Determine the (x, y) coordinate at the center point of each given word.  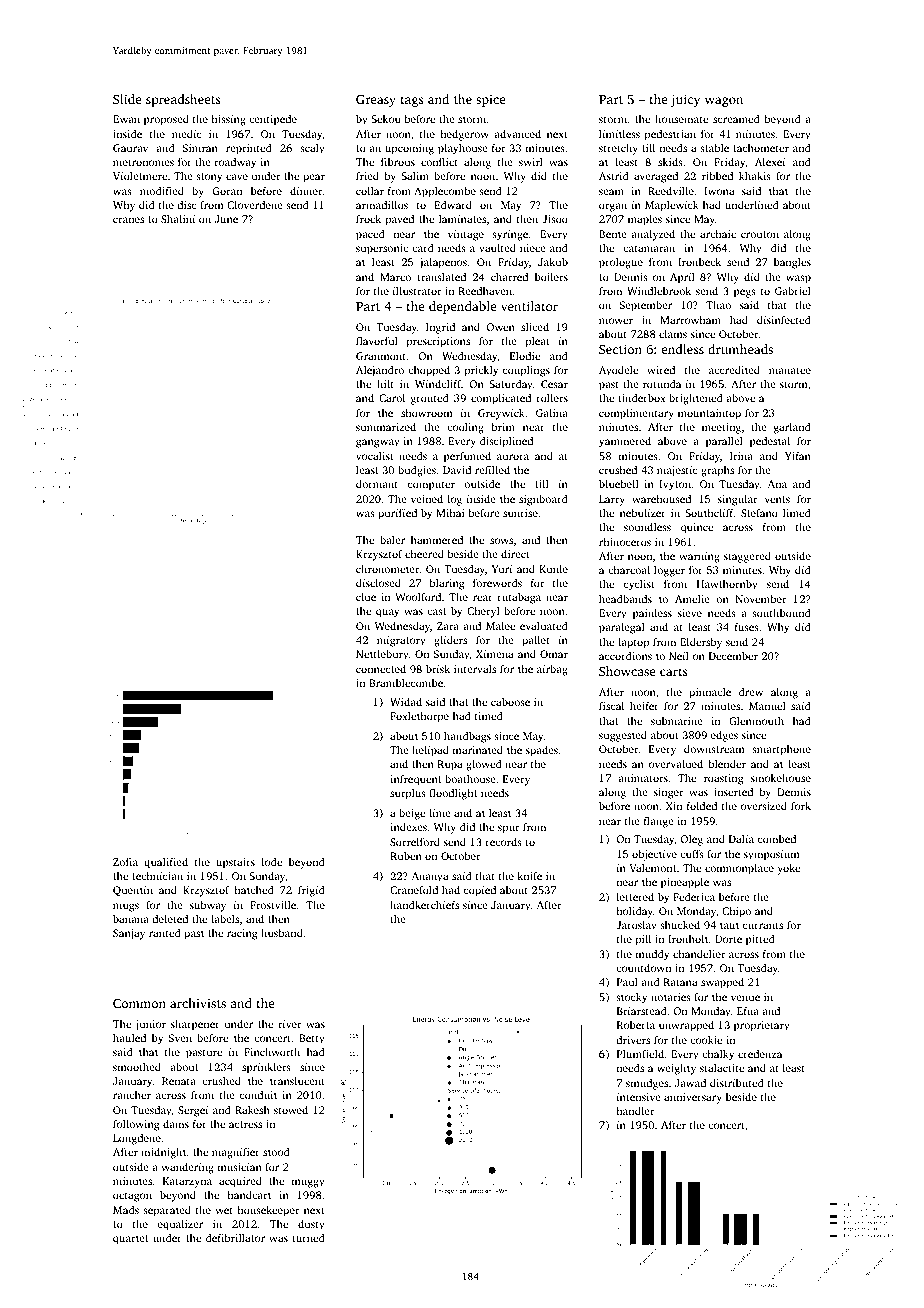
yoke (788, 869)
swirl (531, 162)
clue (366, 597)
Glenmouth (756, 721)
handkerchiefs (424, 905)
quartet (130, 1240)
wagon (724, 102)
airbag (552, 670)
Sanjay (129, 934)
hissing (228, 120)
